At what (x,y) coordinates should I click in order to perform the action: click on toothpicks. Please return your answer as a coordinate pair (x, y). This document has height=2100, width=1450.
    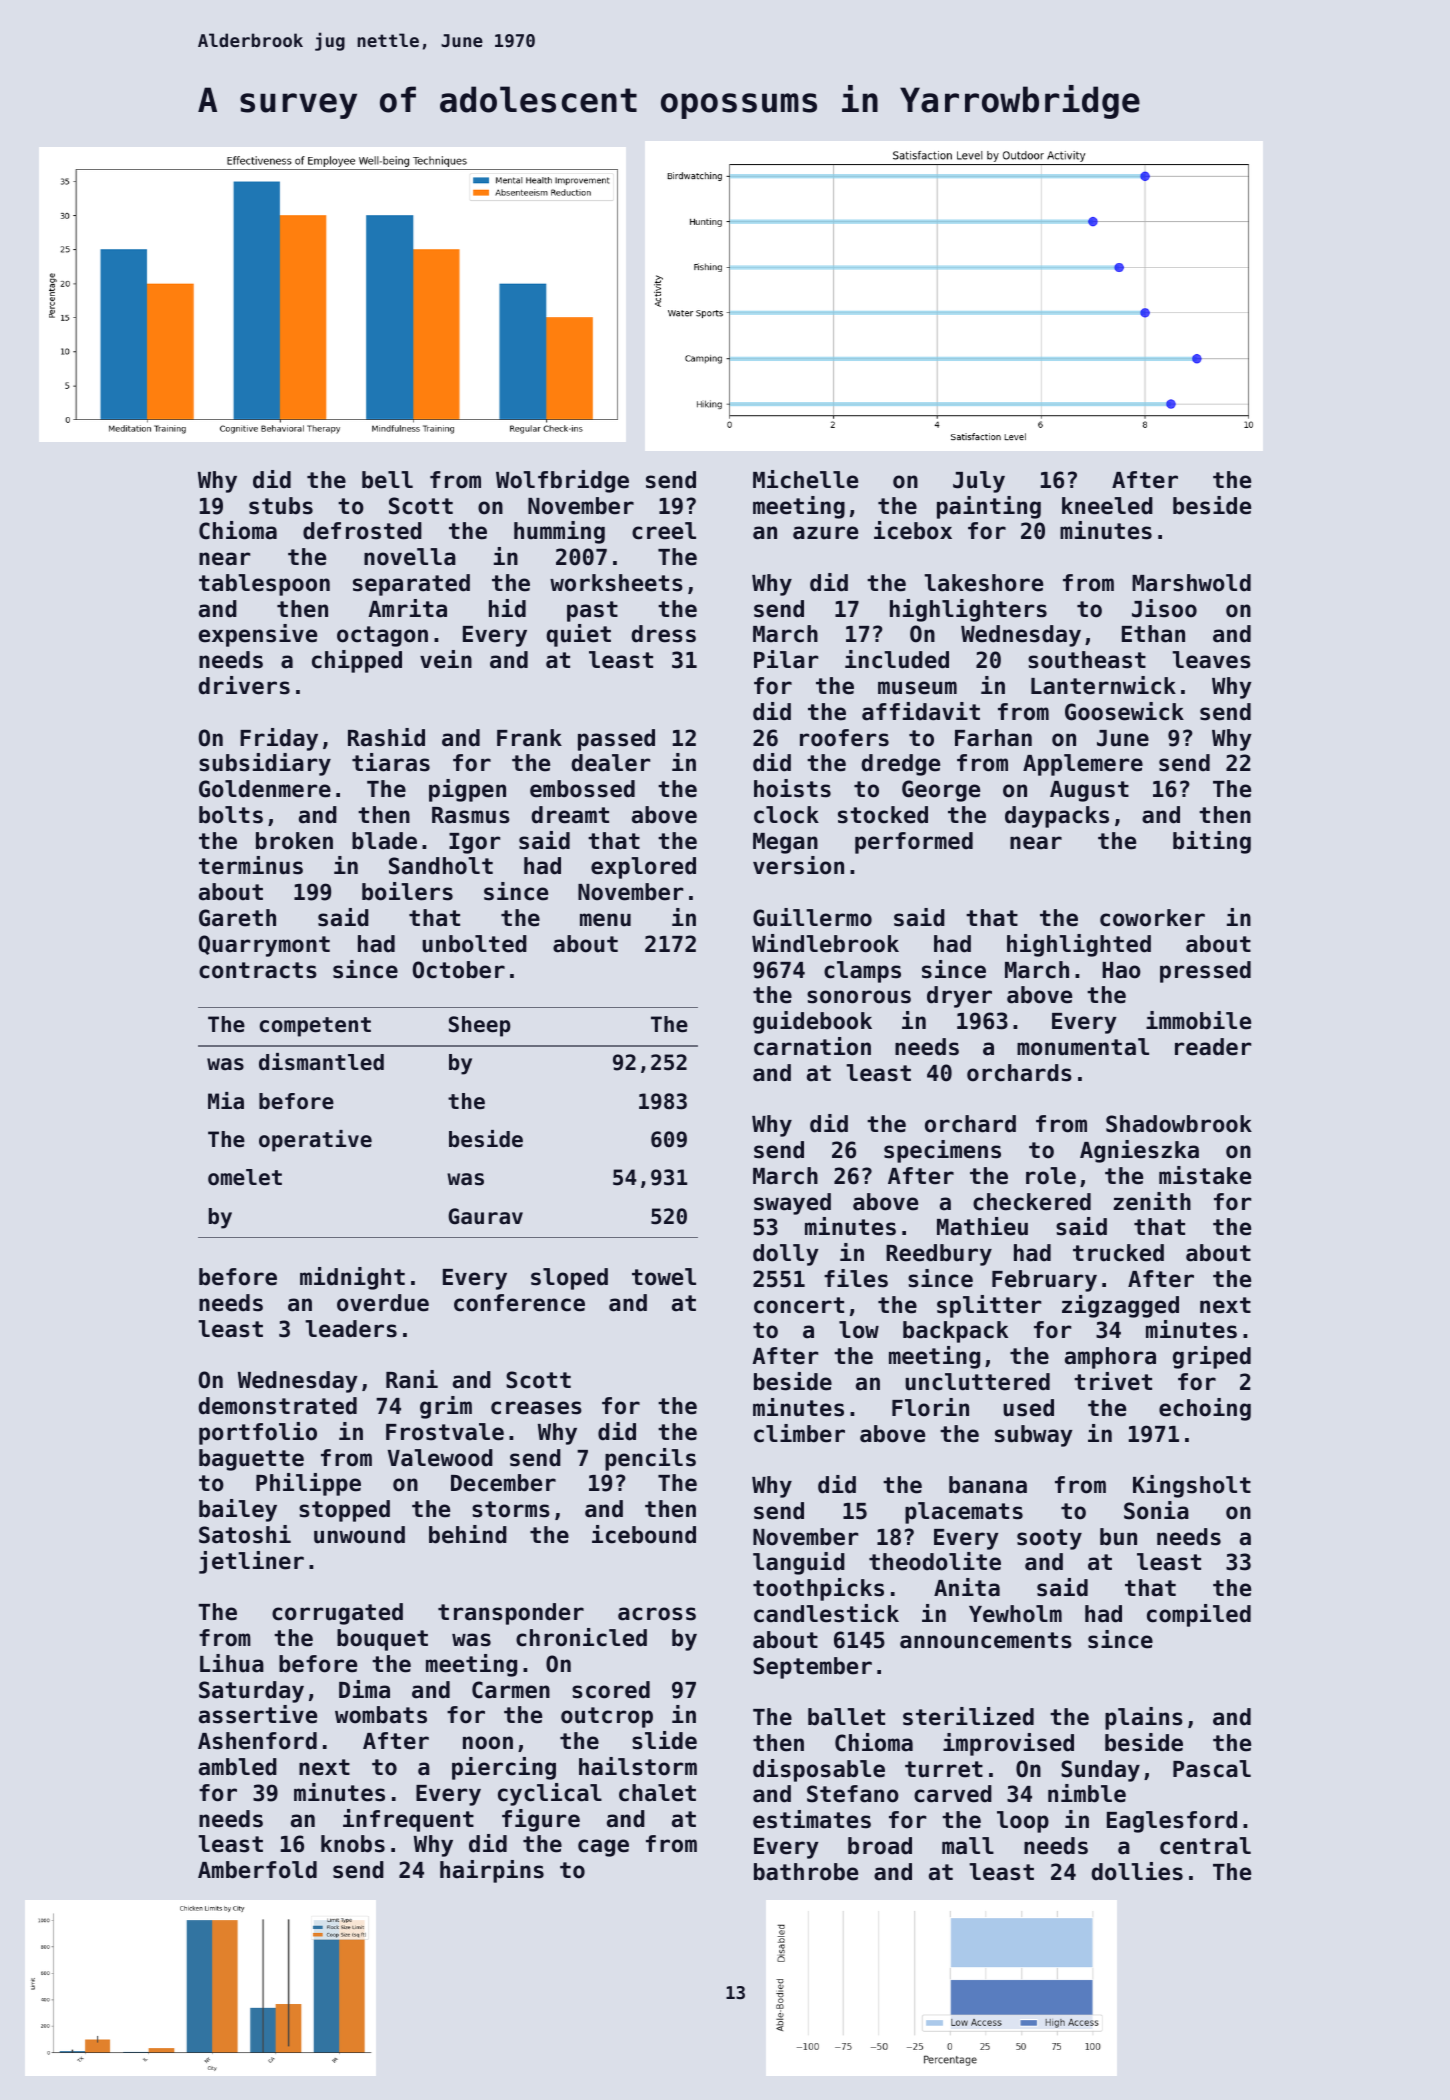
    Looking at the image, I should click on (818, 1589).
